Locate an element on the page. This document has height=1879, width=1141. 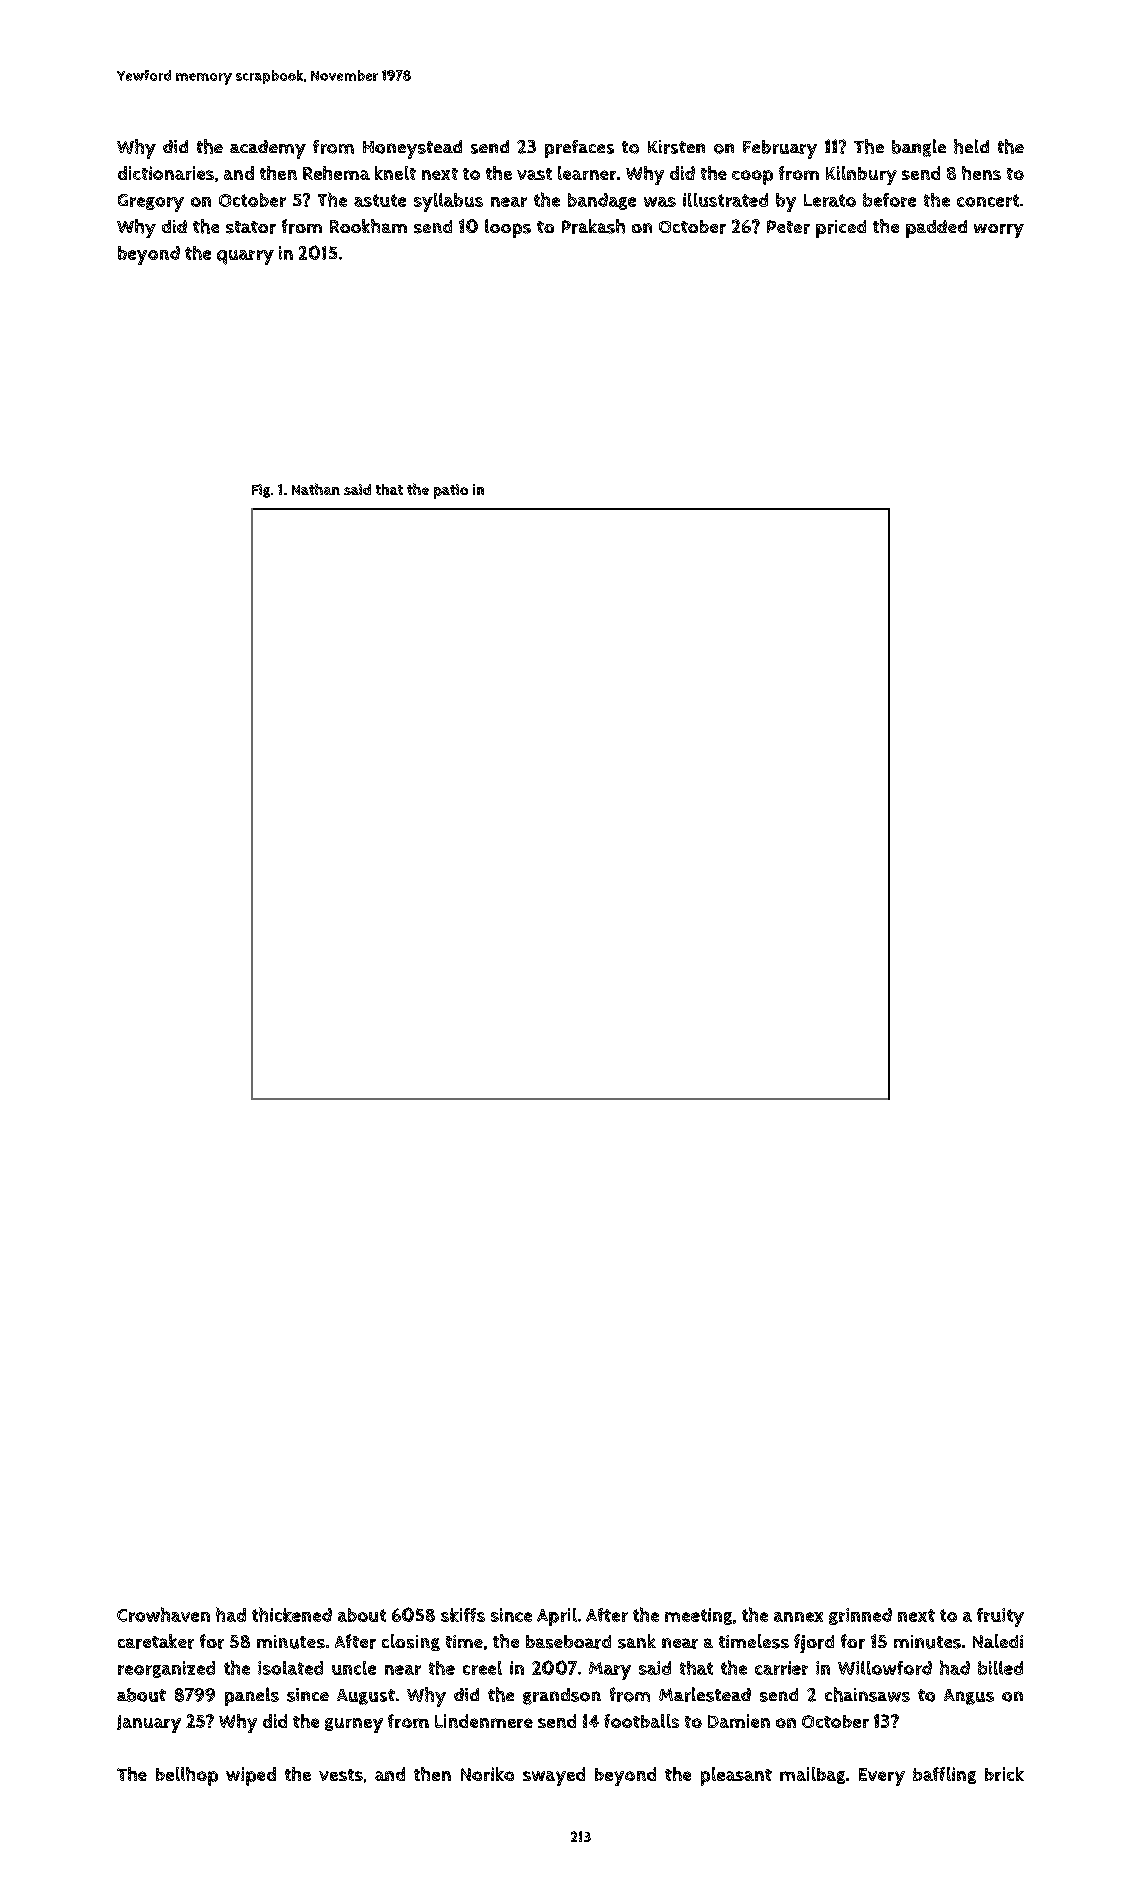
loops is located at coordinates (508, 228).
